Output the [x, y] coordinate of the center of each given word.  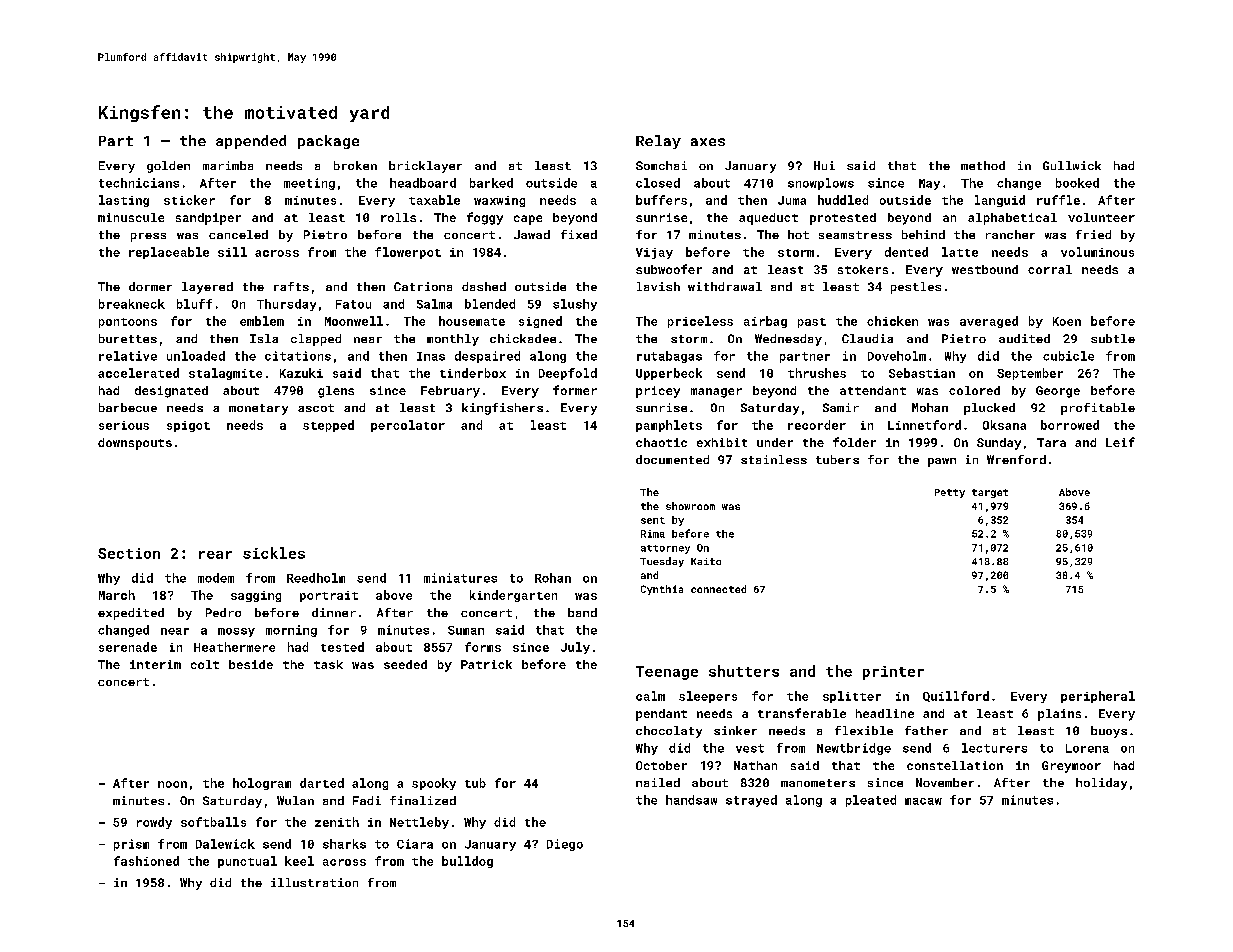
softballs [213, 822]
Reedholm [316, 578]
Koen [1067, 321]
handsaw [691, 800]
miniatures [460, 578]
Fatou [353, 304]
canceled [238, 234]
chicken [892, 321]
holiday [1101, 784]
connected [718, 589]
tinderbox [473, 373]
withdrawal [725, 286]
